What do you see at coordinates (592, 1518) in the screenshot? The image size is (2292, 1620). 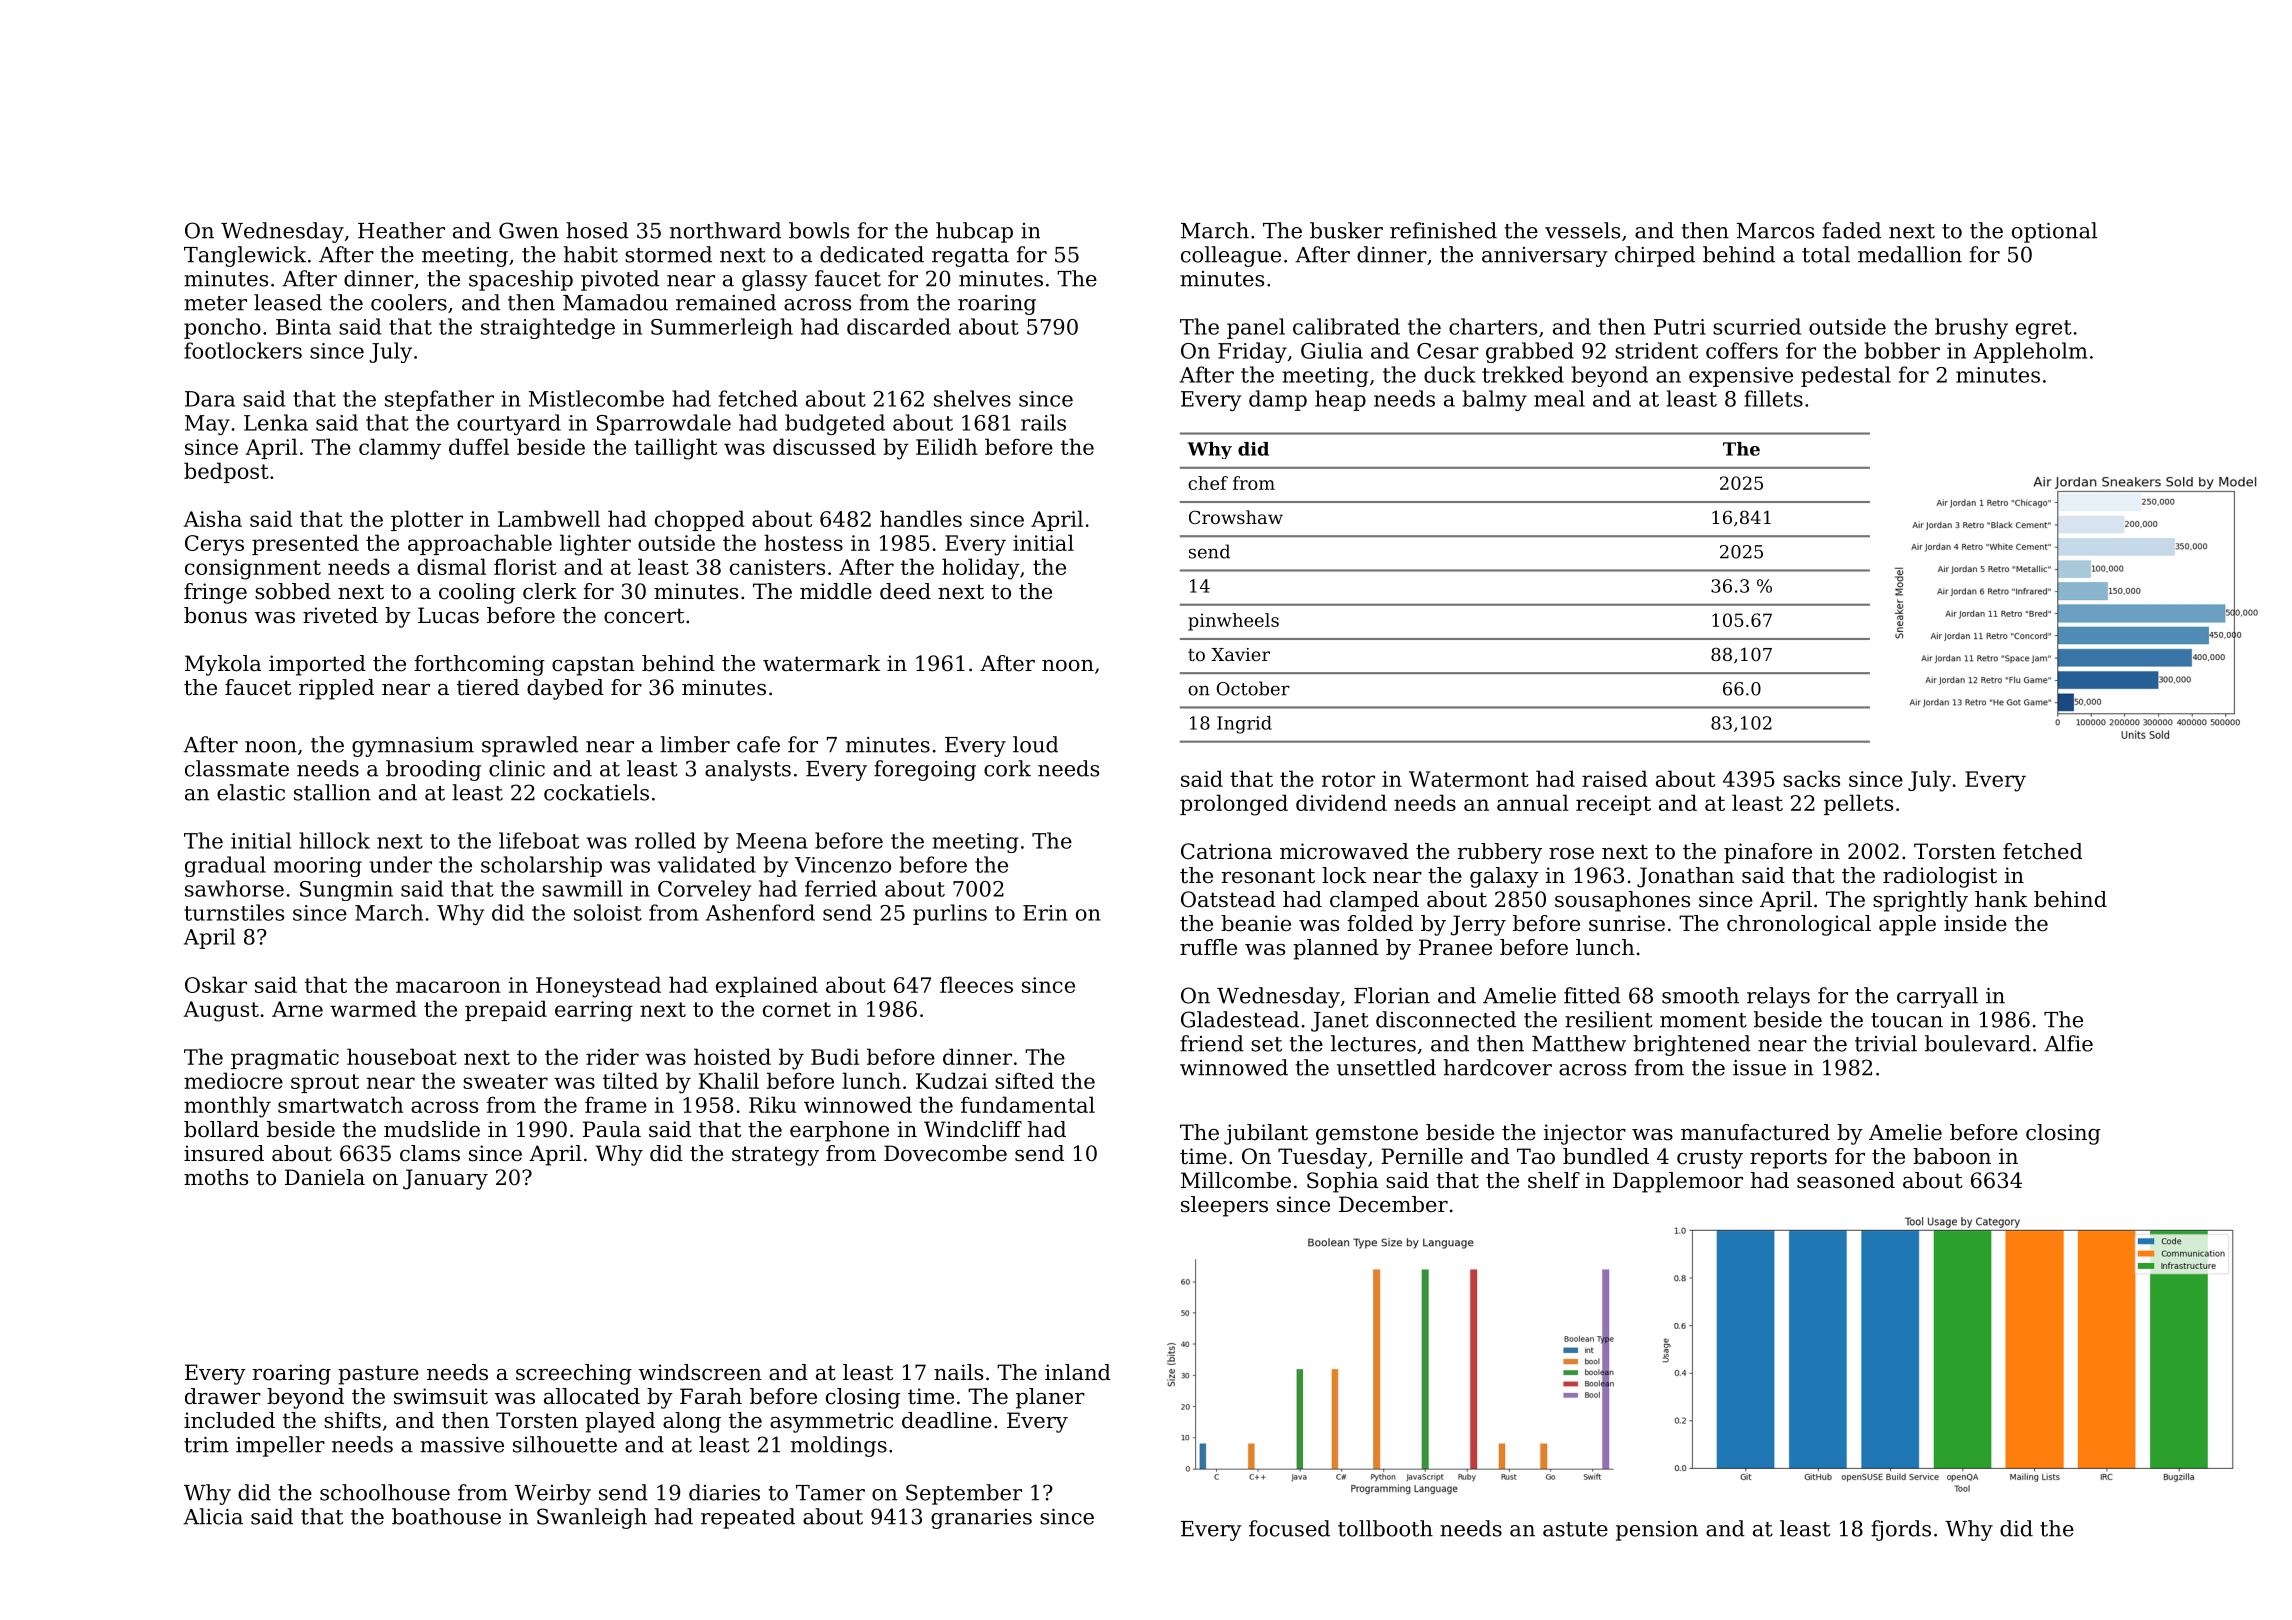 I see `Swanleigh` at bounding box center [592, 1518].
